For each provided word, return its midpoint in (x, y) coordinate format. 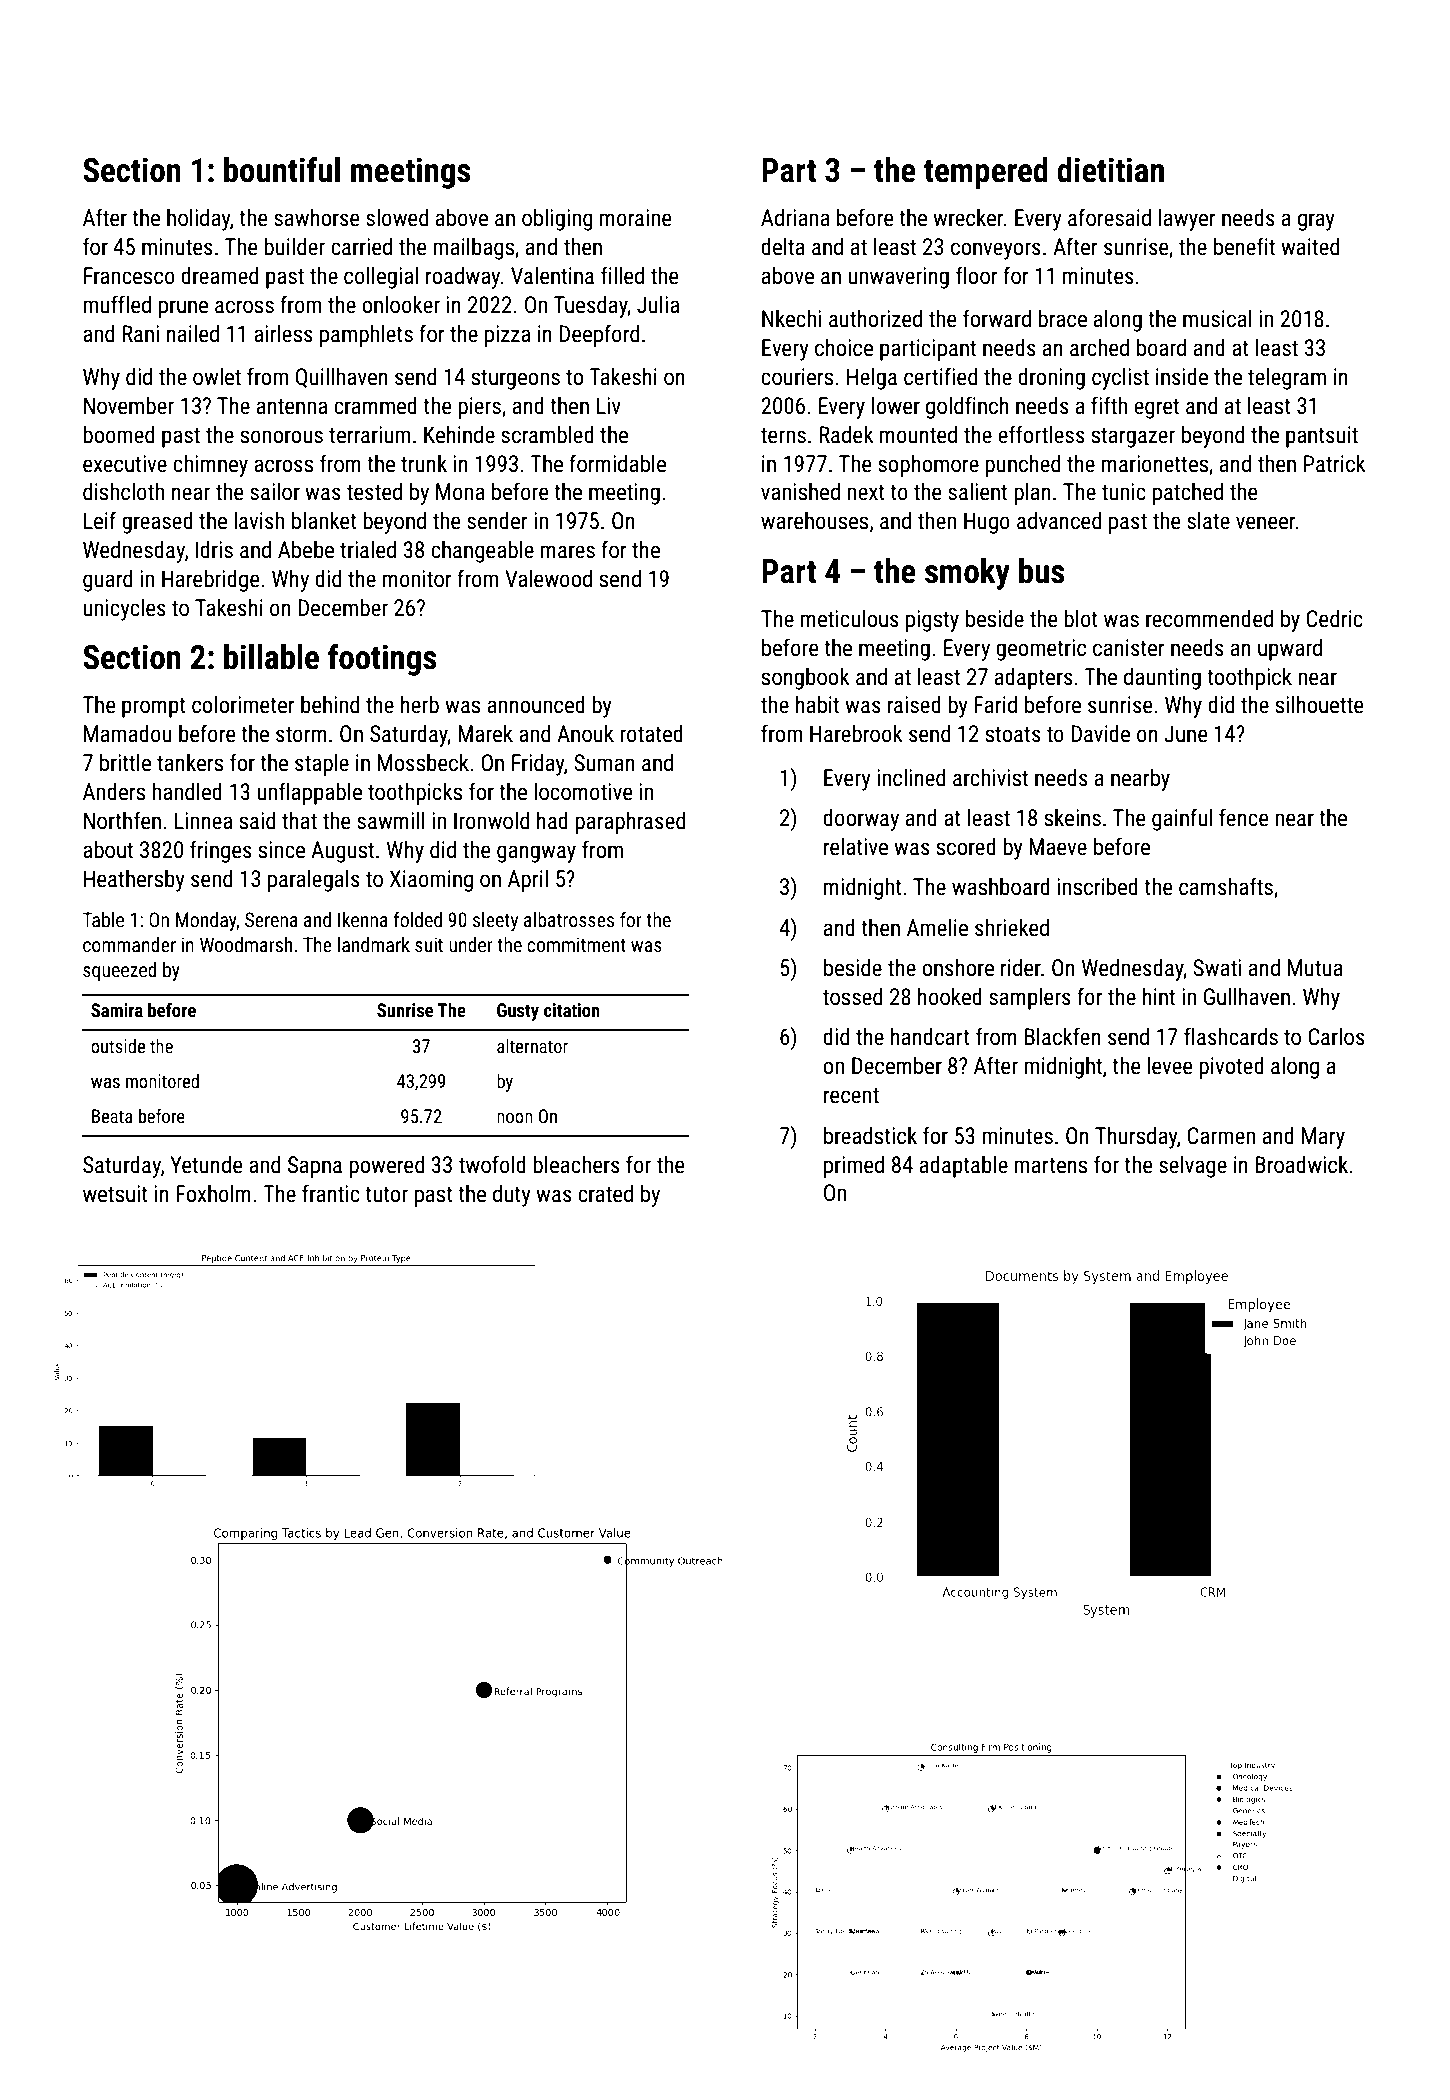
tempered (986, 173)
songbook (806, 679)
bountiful (282, 170)
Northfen (122, 820)
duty (512, 1196)
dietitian (1110, 170)
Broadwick (1301, 1165)
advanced (1059, 521)
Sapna (315, 1167)
